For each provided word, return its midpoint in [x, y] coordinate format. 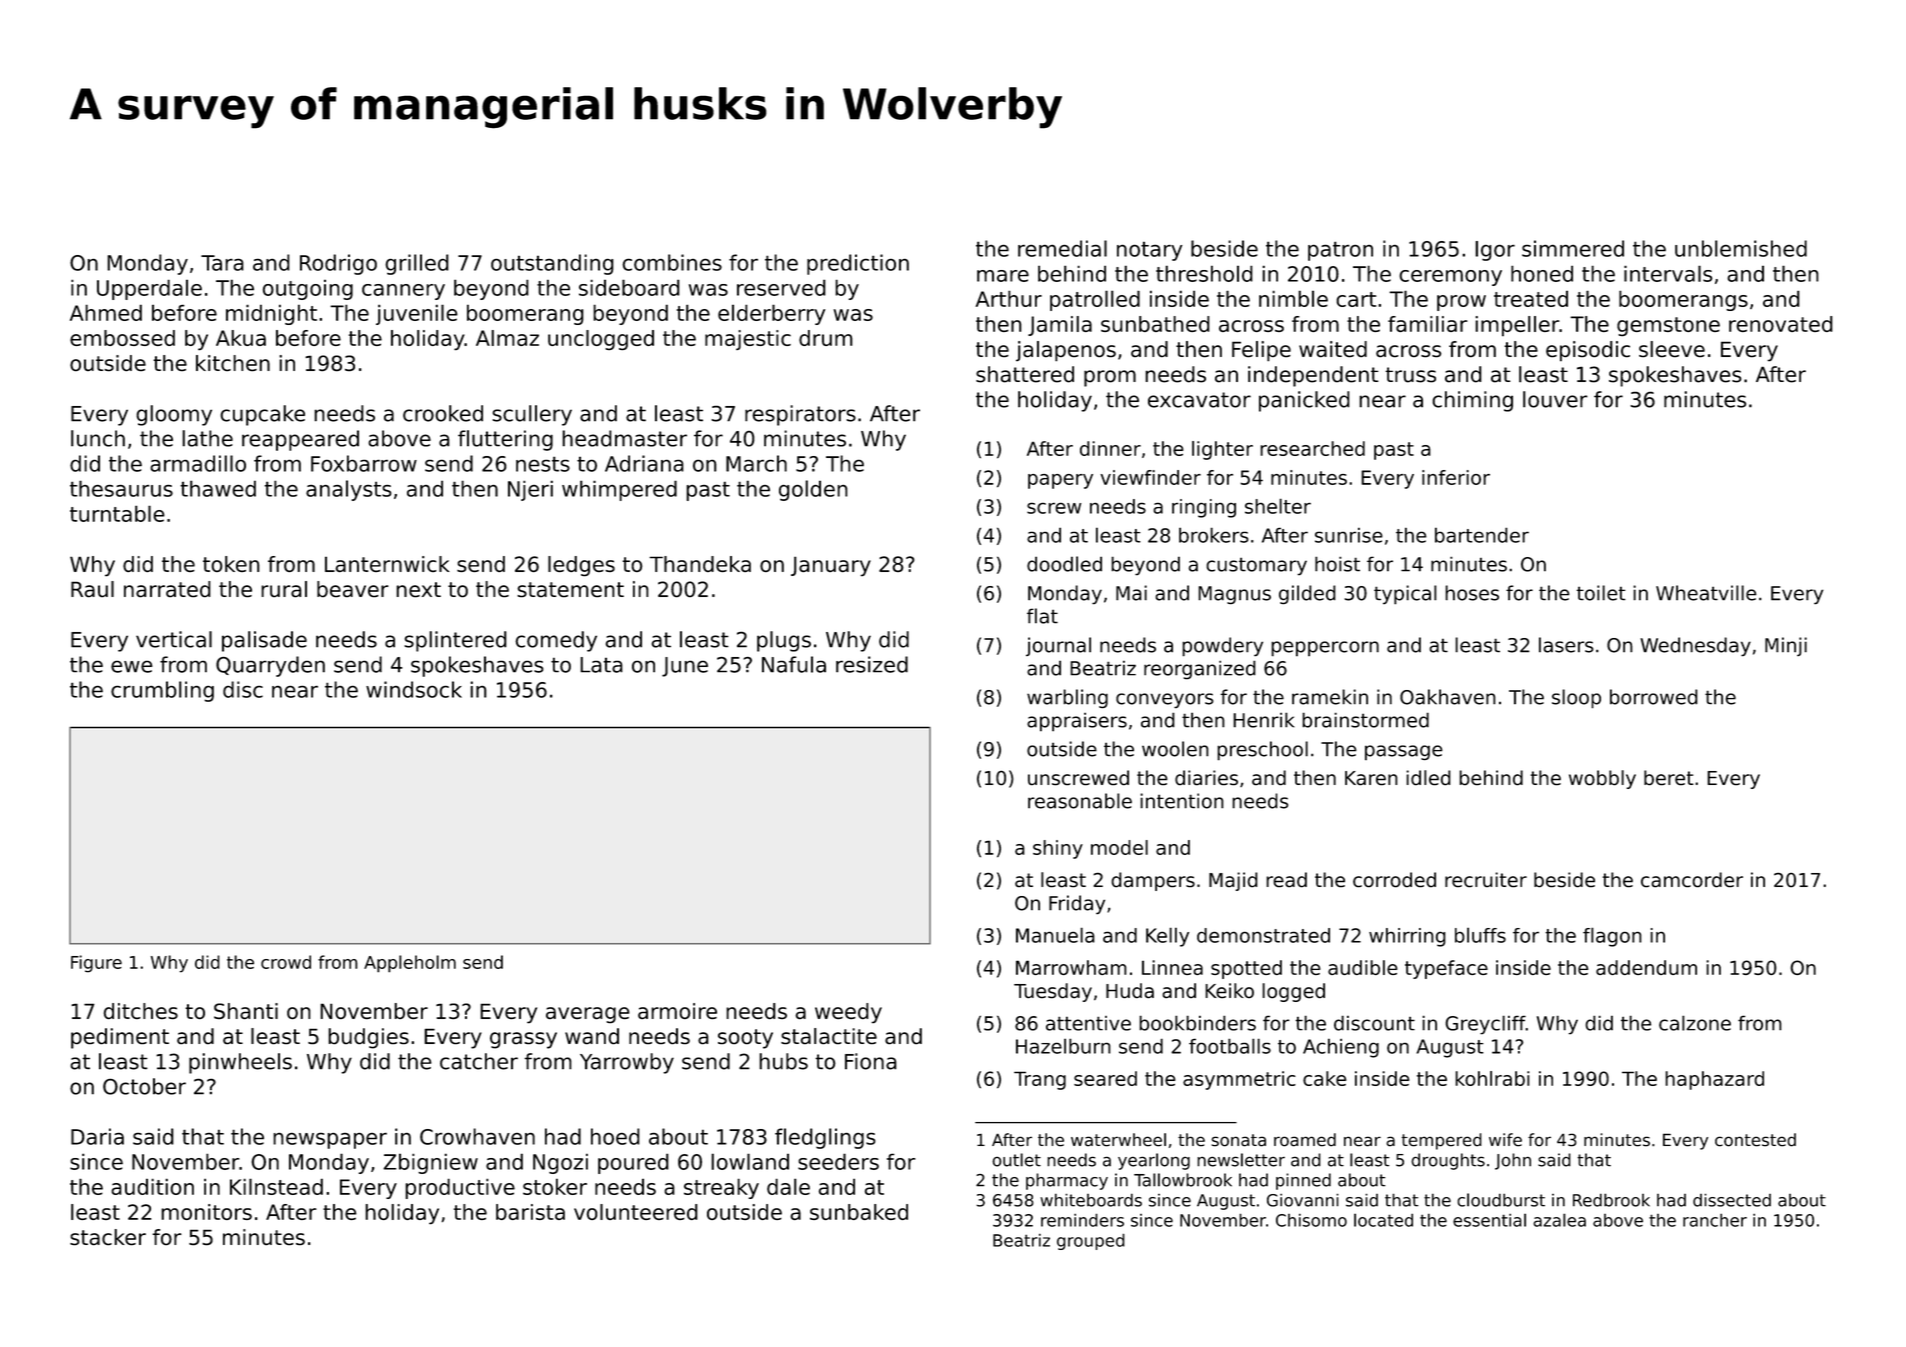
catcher [479, 1061]
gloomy [174, 415]
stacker [108, 1237]
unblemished [1741, 248]
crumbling [162, 691]
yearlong [1154, 1161]
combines [672, 262]
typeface [1446, 969]
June [685, 667]
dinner [1110, 448]
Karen [1371, 778]
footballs [1230, 1046]
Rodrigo [338, 264]
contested [1755, 1140]
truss [1410, 375]
